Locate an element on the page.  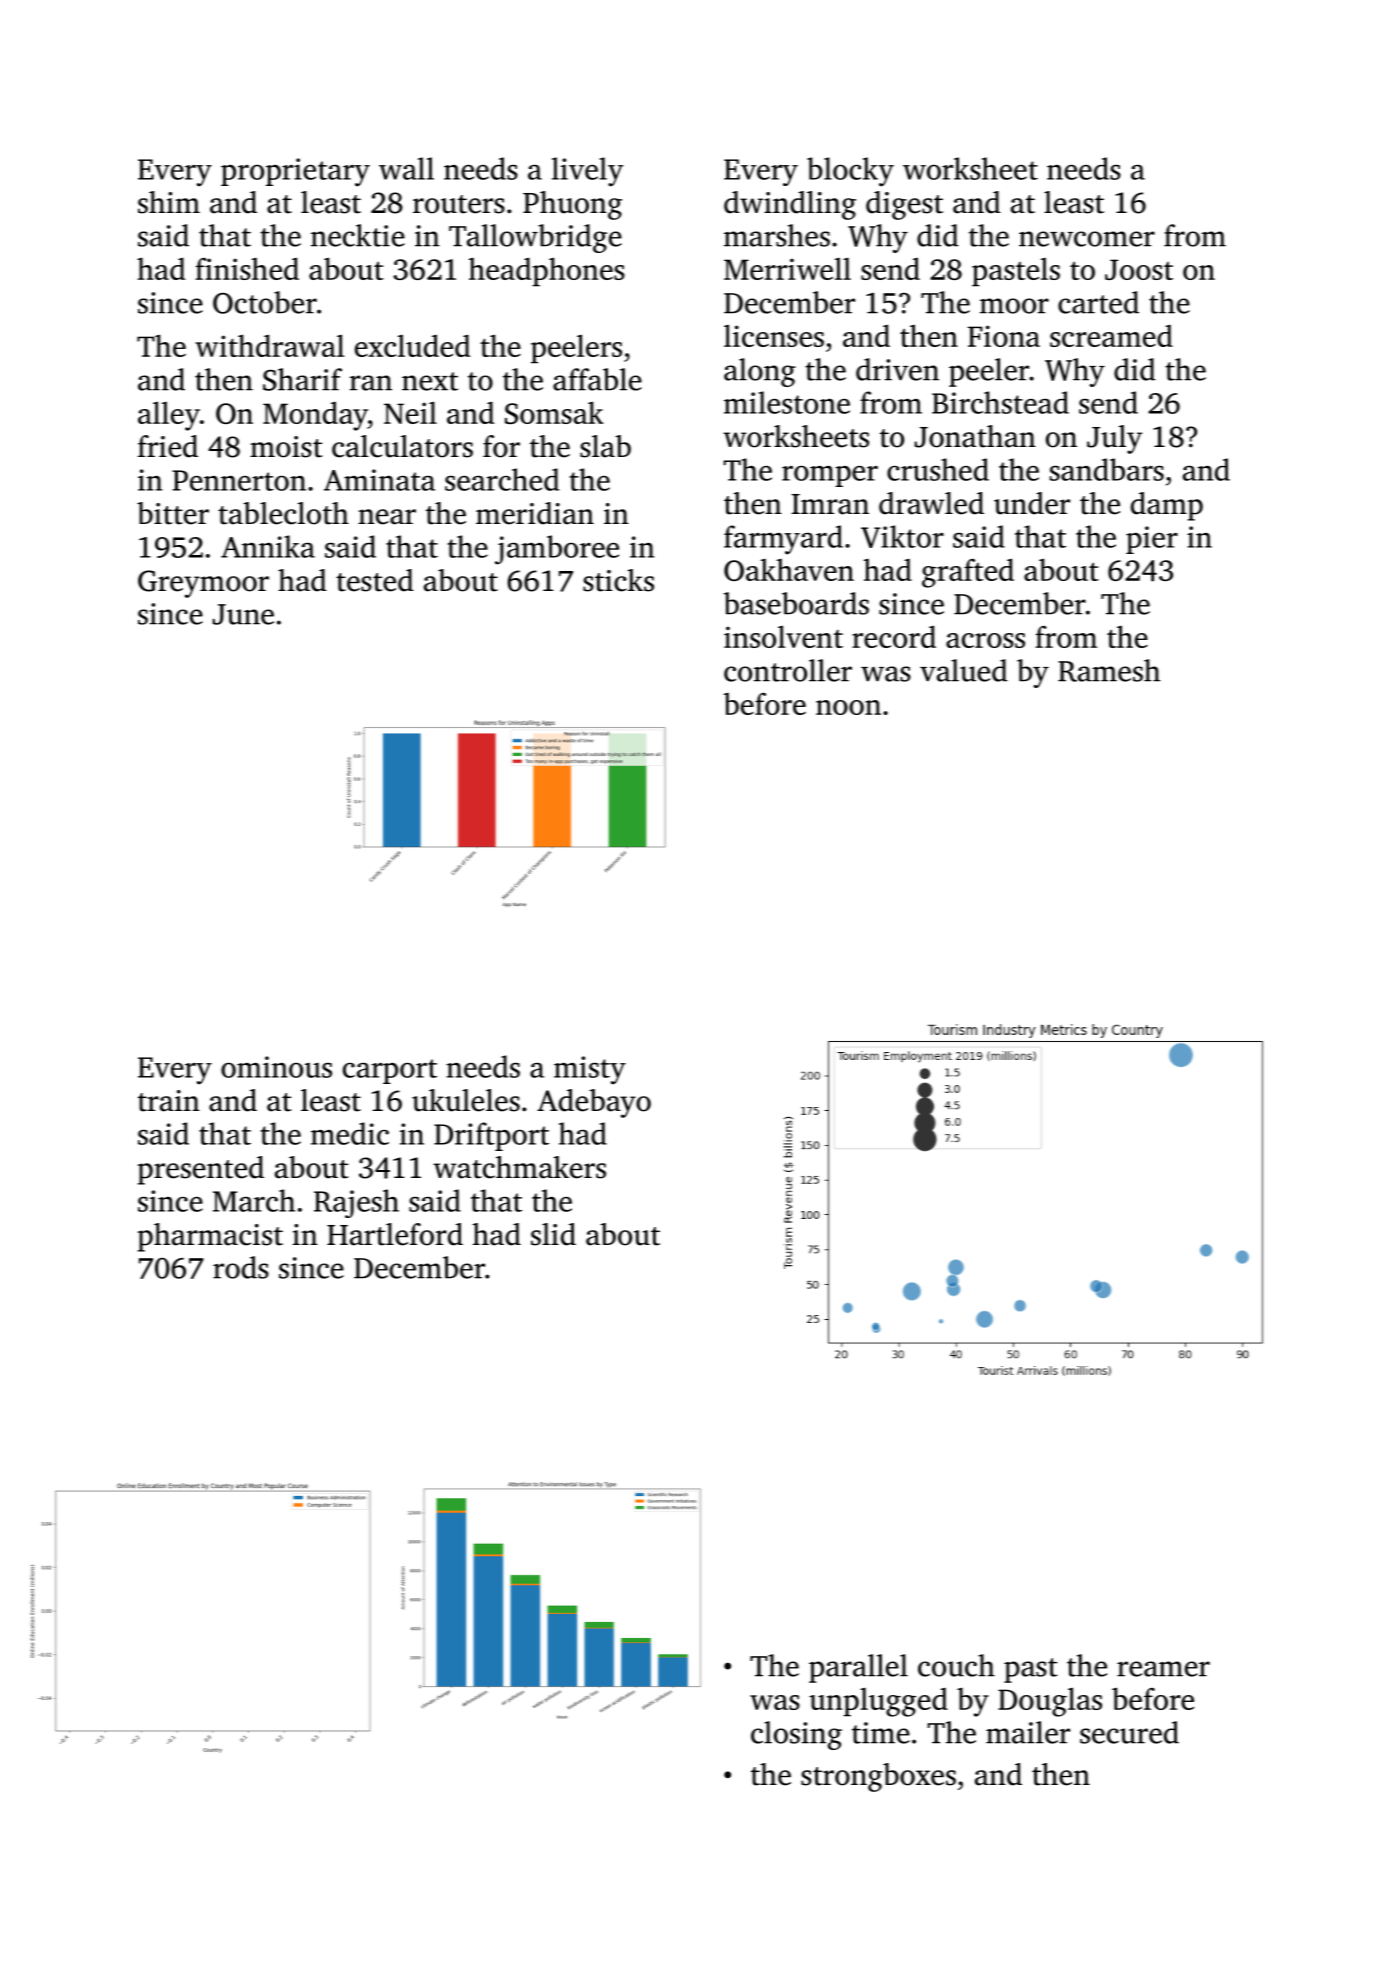
controller is located at coordinates (788, 670).
